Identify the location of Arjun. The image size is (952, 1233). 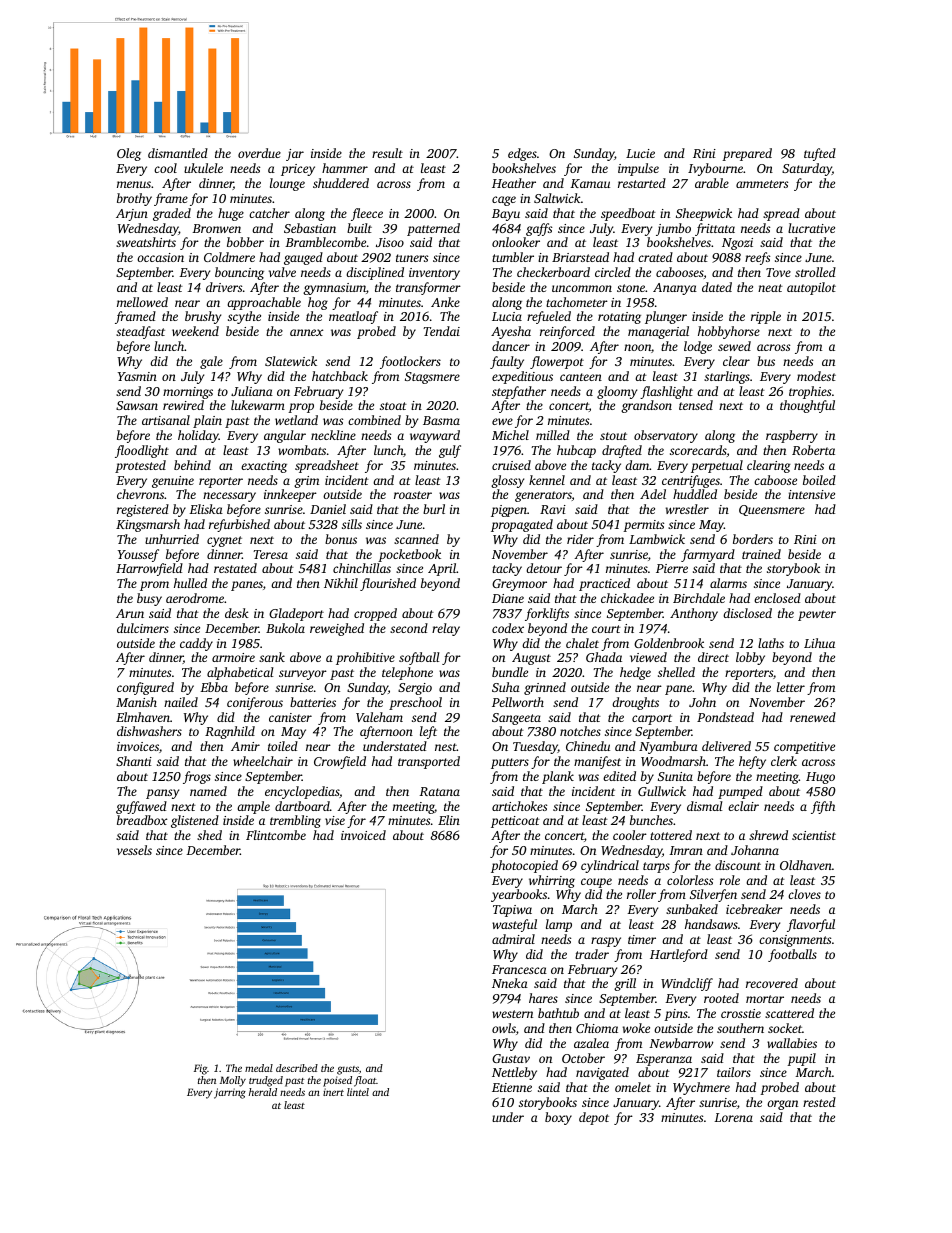
(132, 215).
